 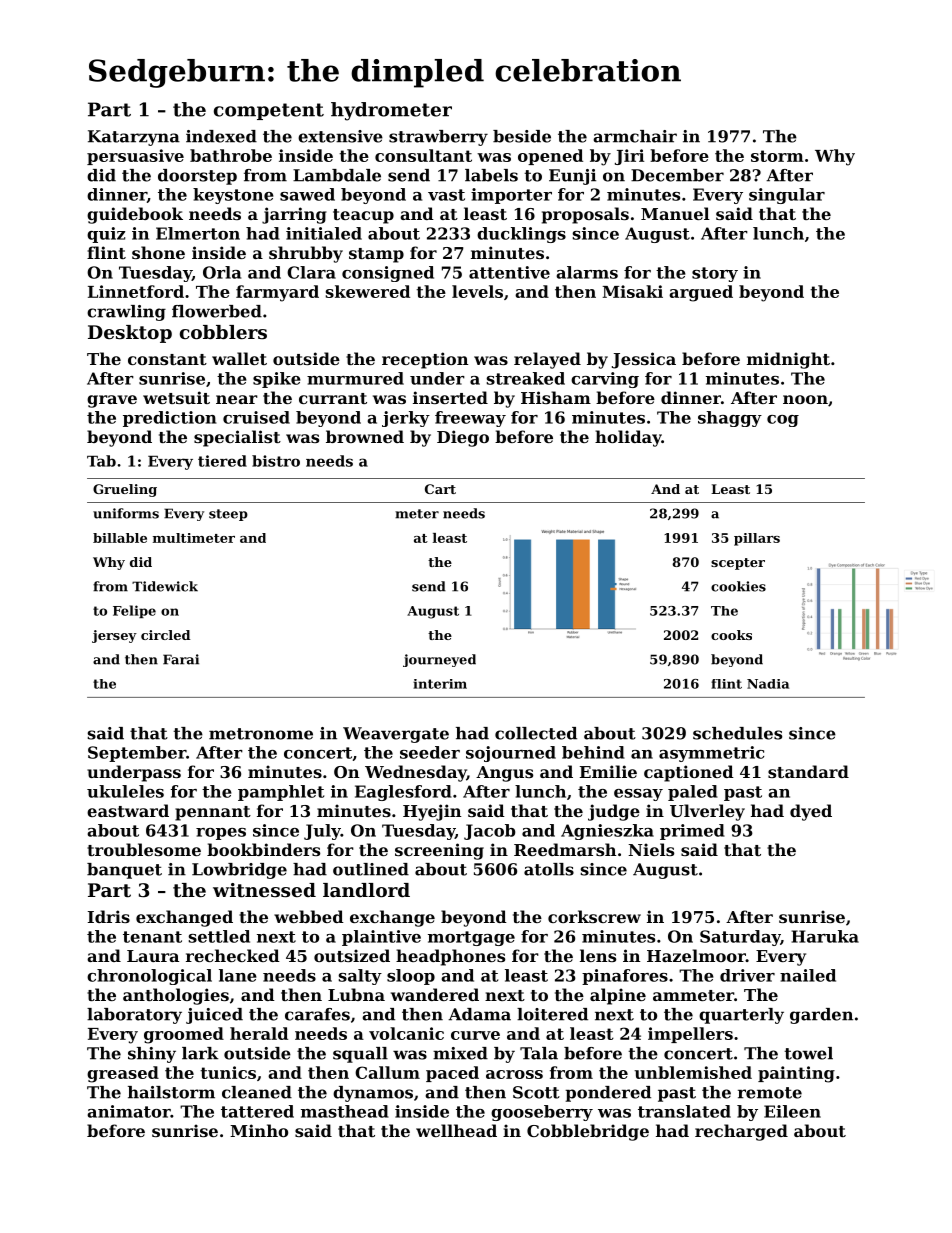 What do you see at coordinates (439, 660) in the image?
I see `journeyed` at bounding box center [439, 660].
